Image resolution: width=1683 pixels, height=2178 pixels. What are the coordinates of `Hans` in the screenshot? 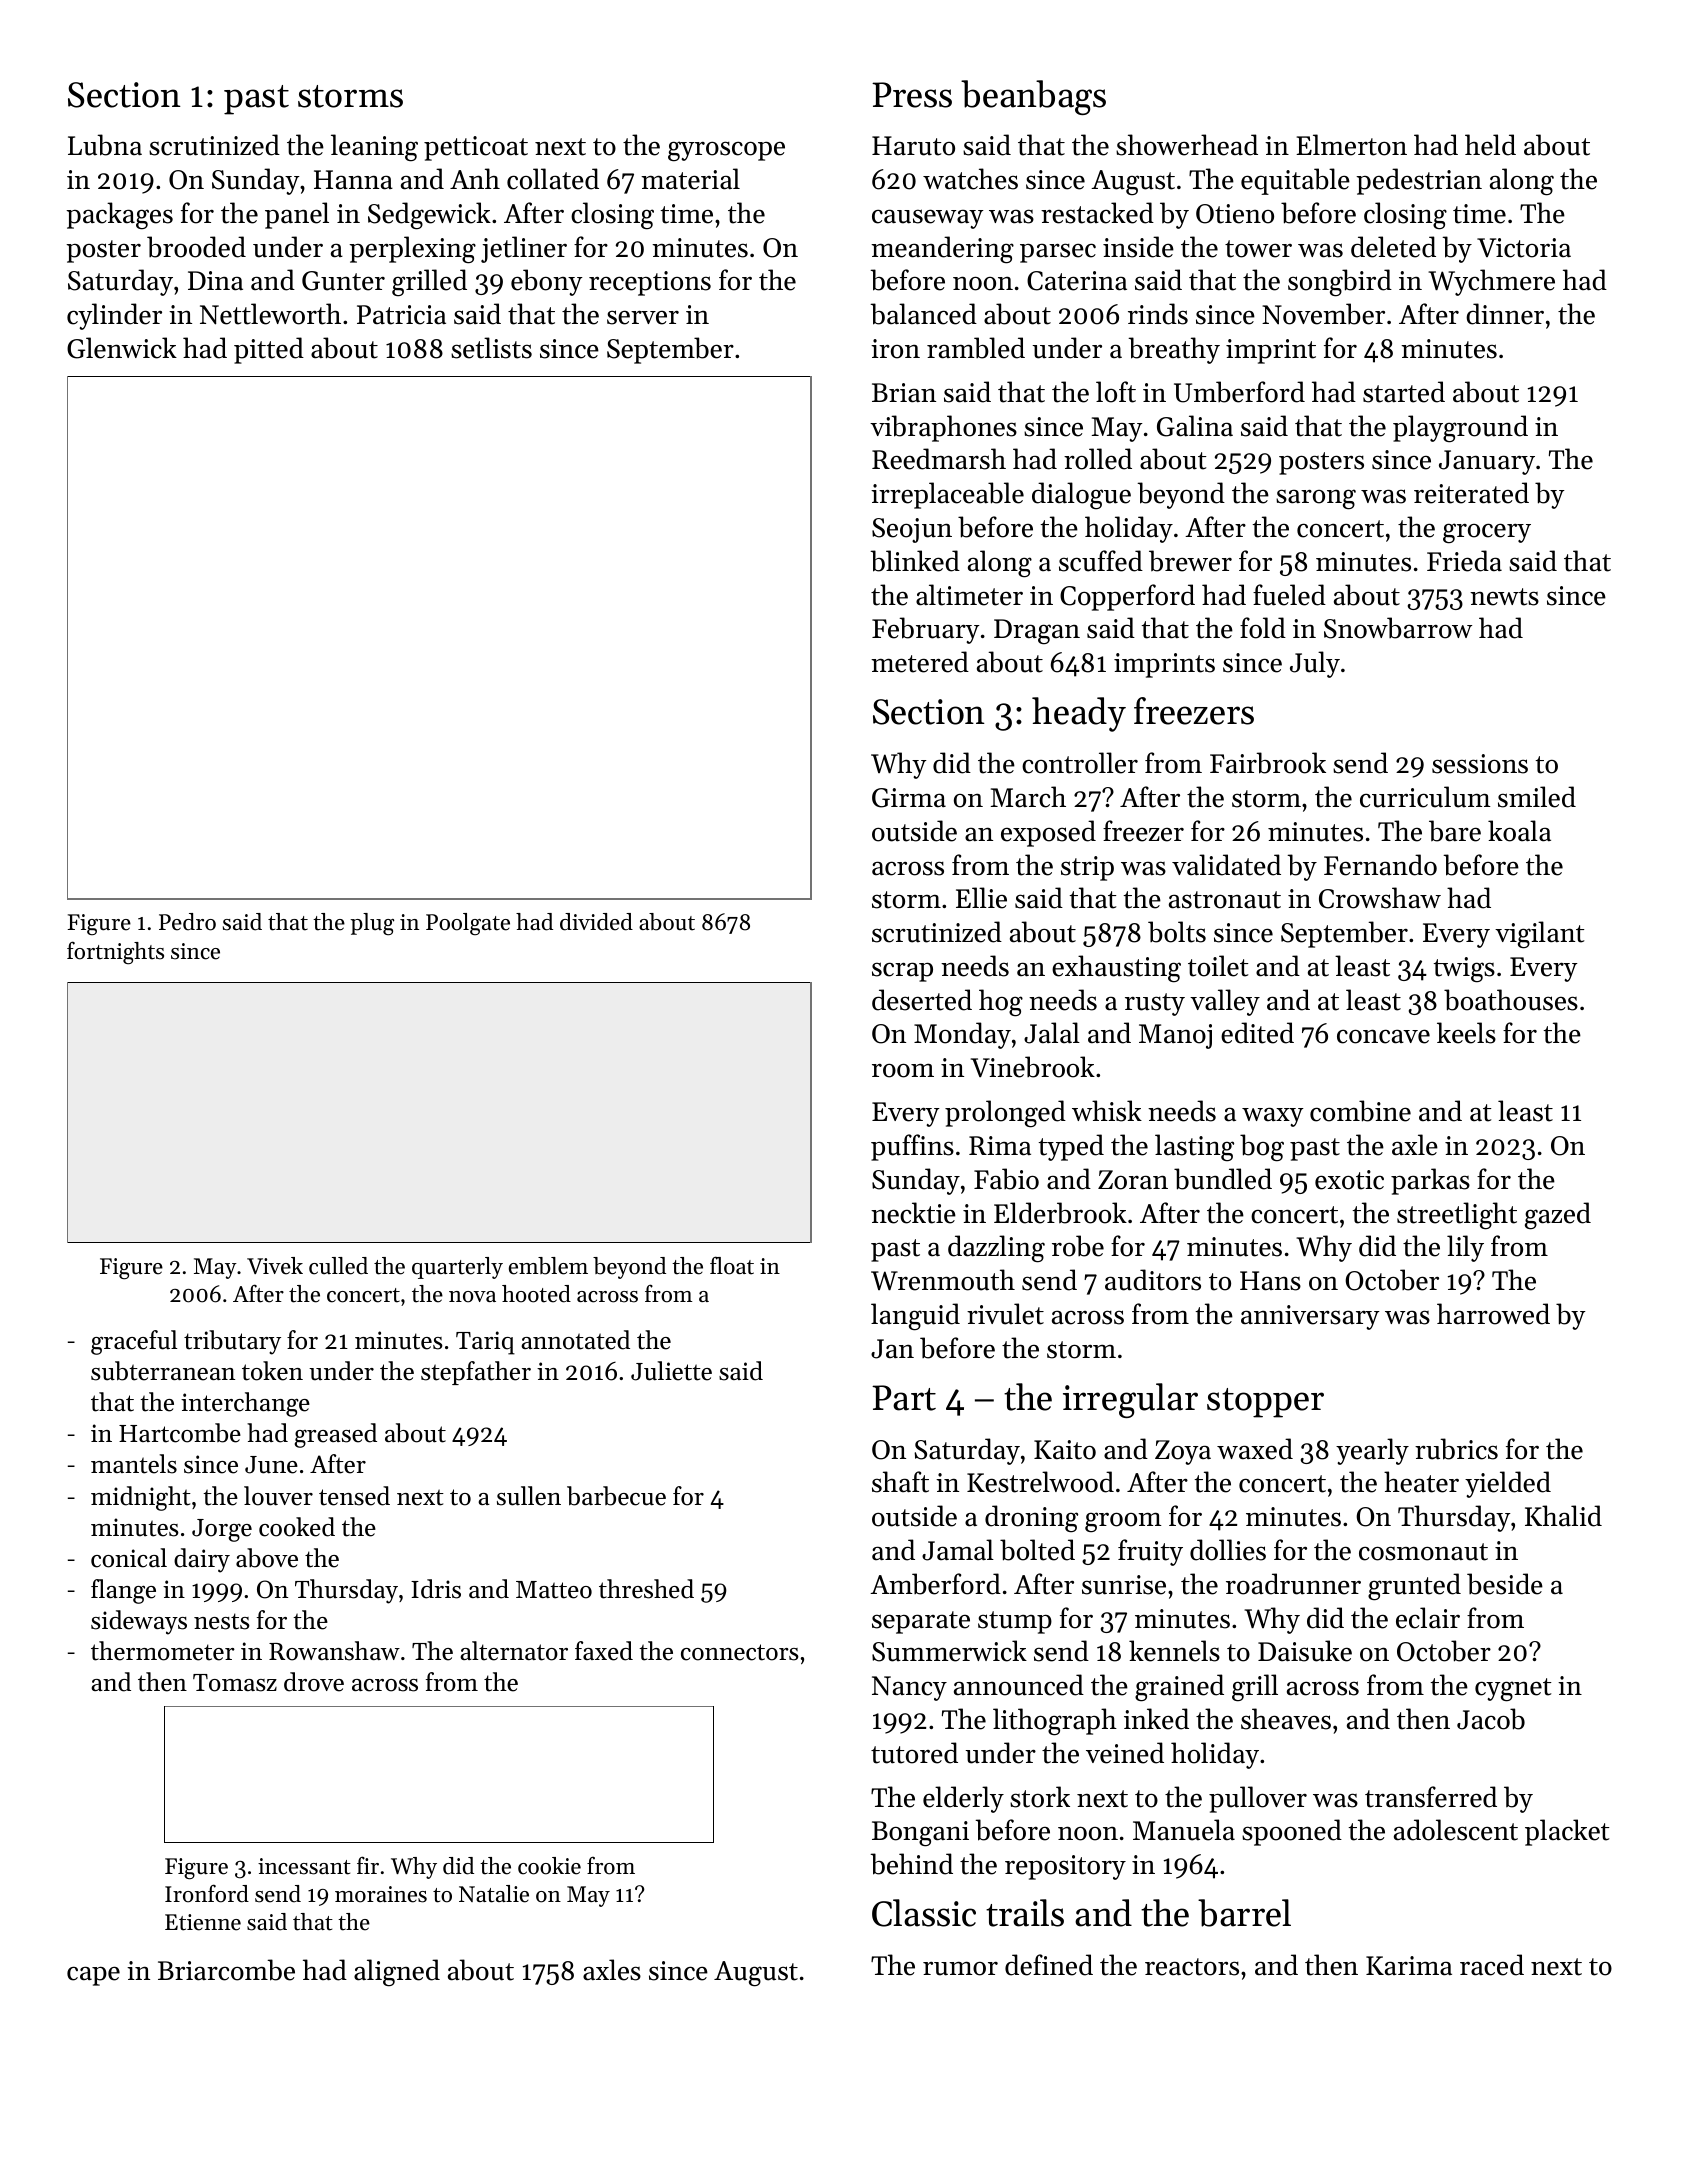 It's located at (1270, 1281).
